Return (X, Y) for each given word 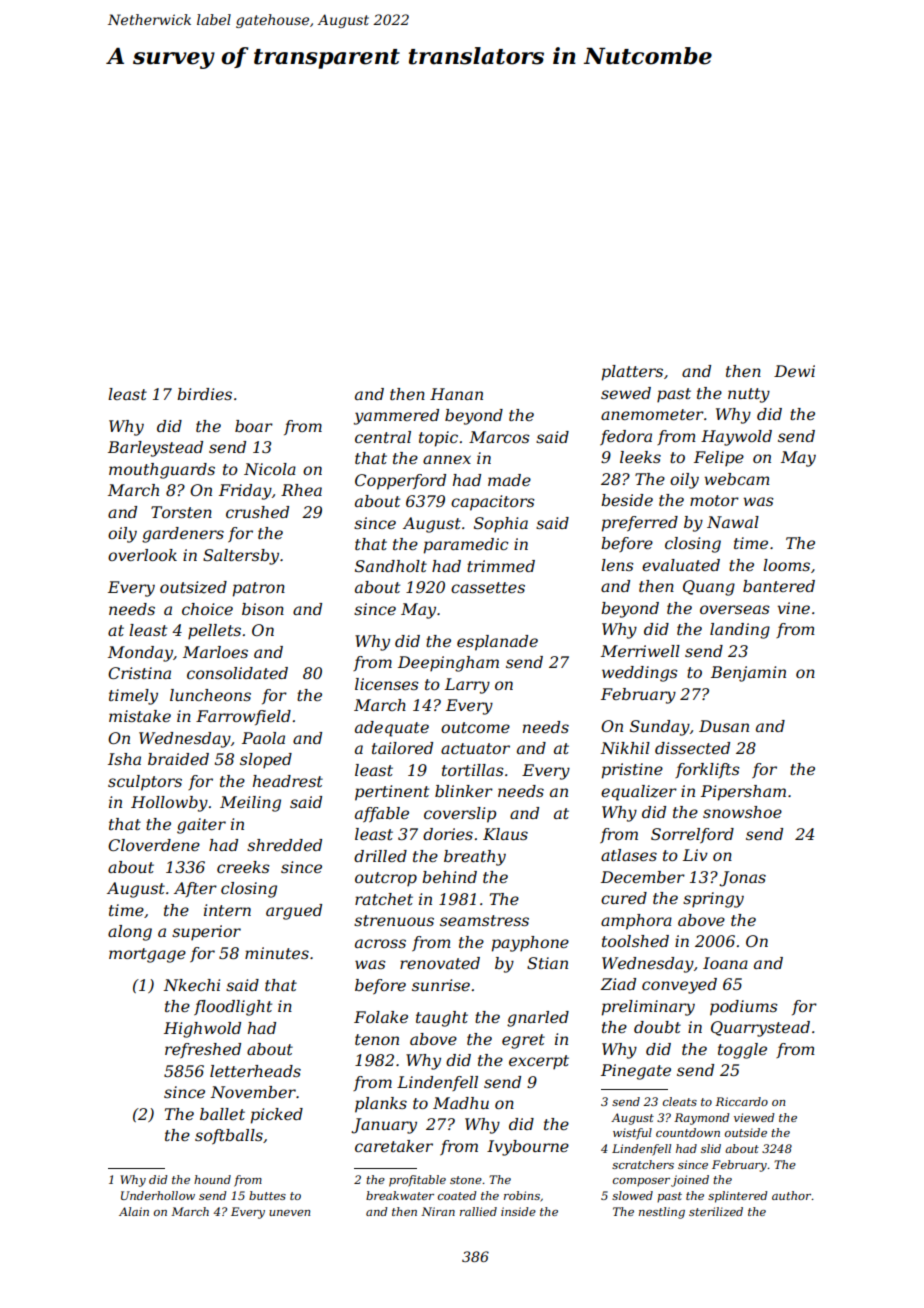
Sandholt (391, 566)
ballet (222, 1114)
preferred (640, 524)
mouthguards (162, 471)
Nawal (733, 522)
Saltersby (241, 557)
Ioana (725, 963)
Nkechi (191, 985)
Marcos (499, 437)
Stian (547, 963)
